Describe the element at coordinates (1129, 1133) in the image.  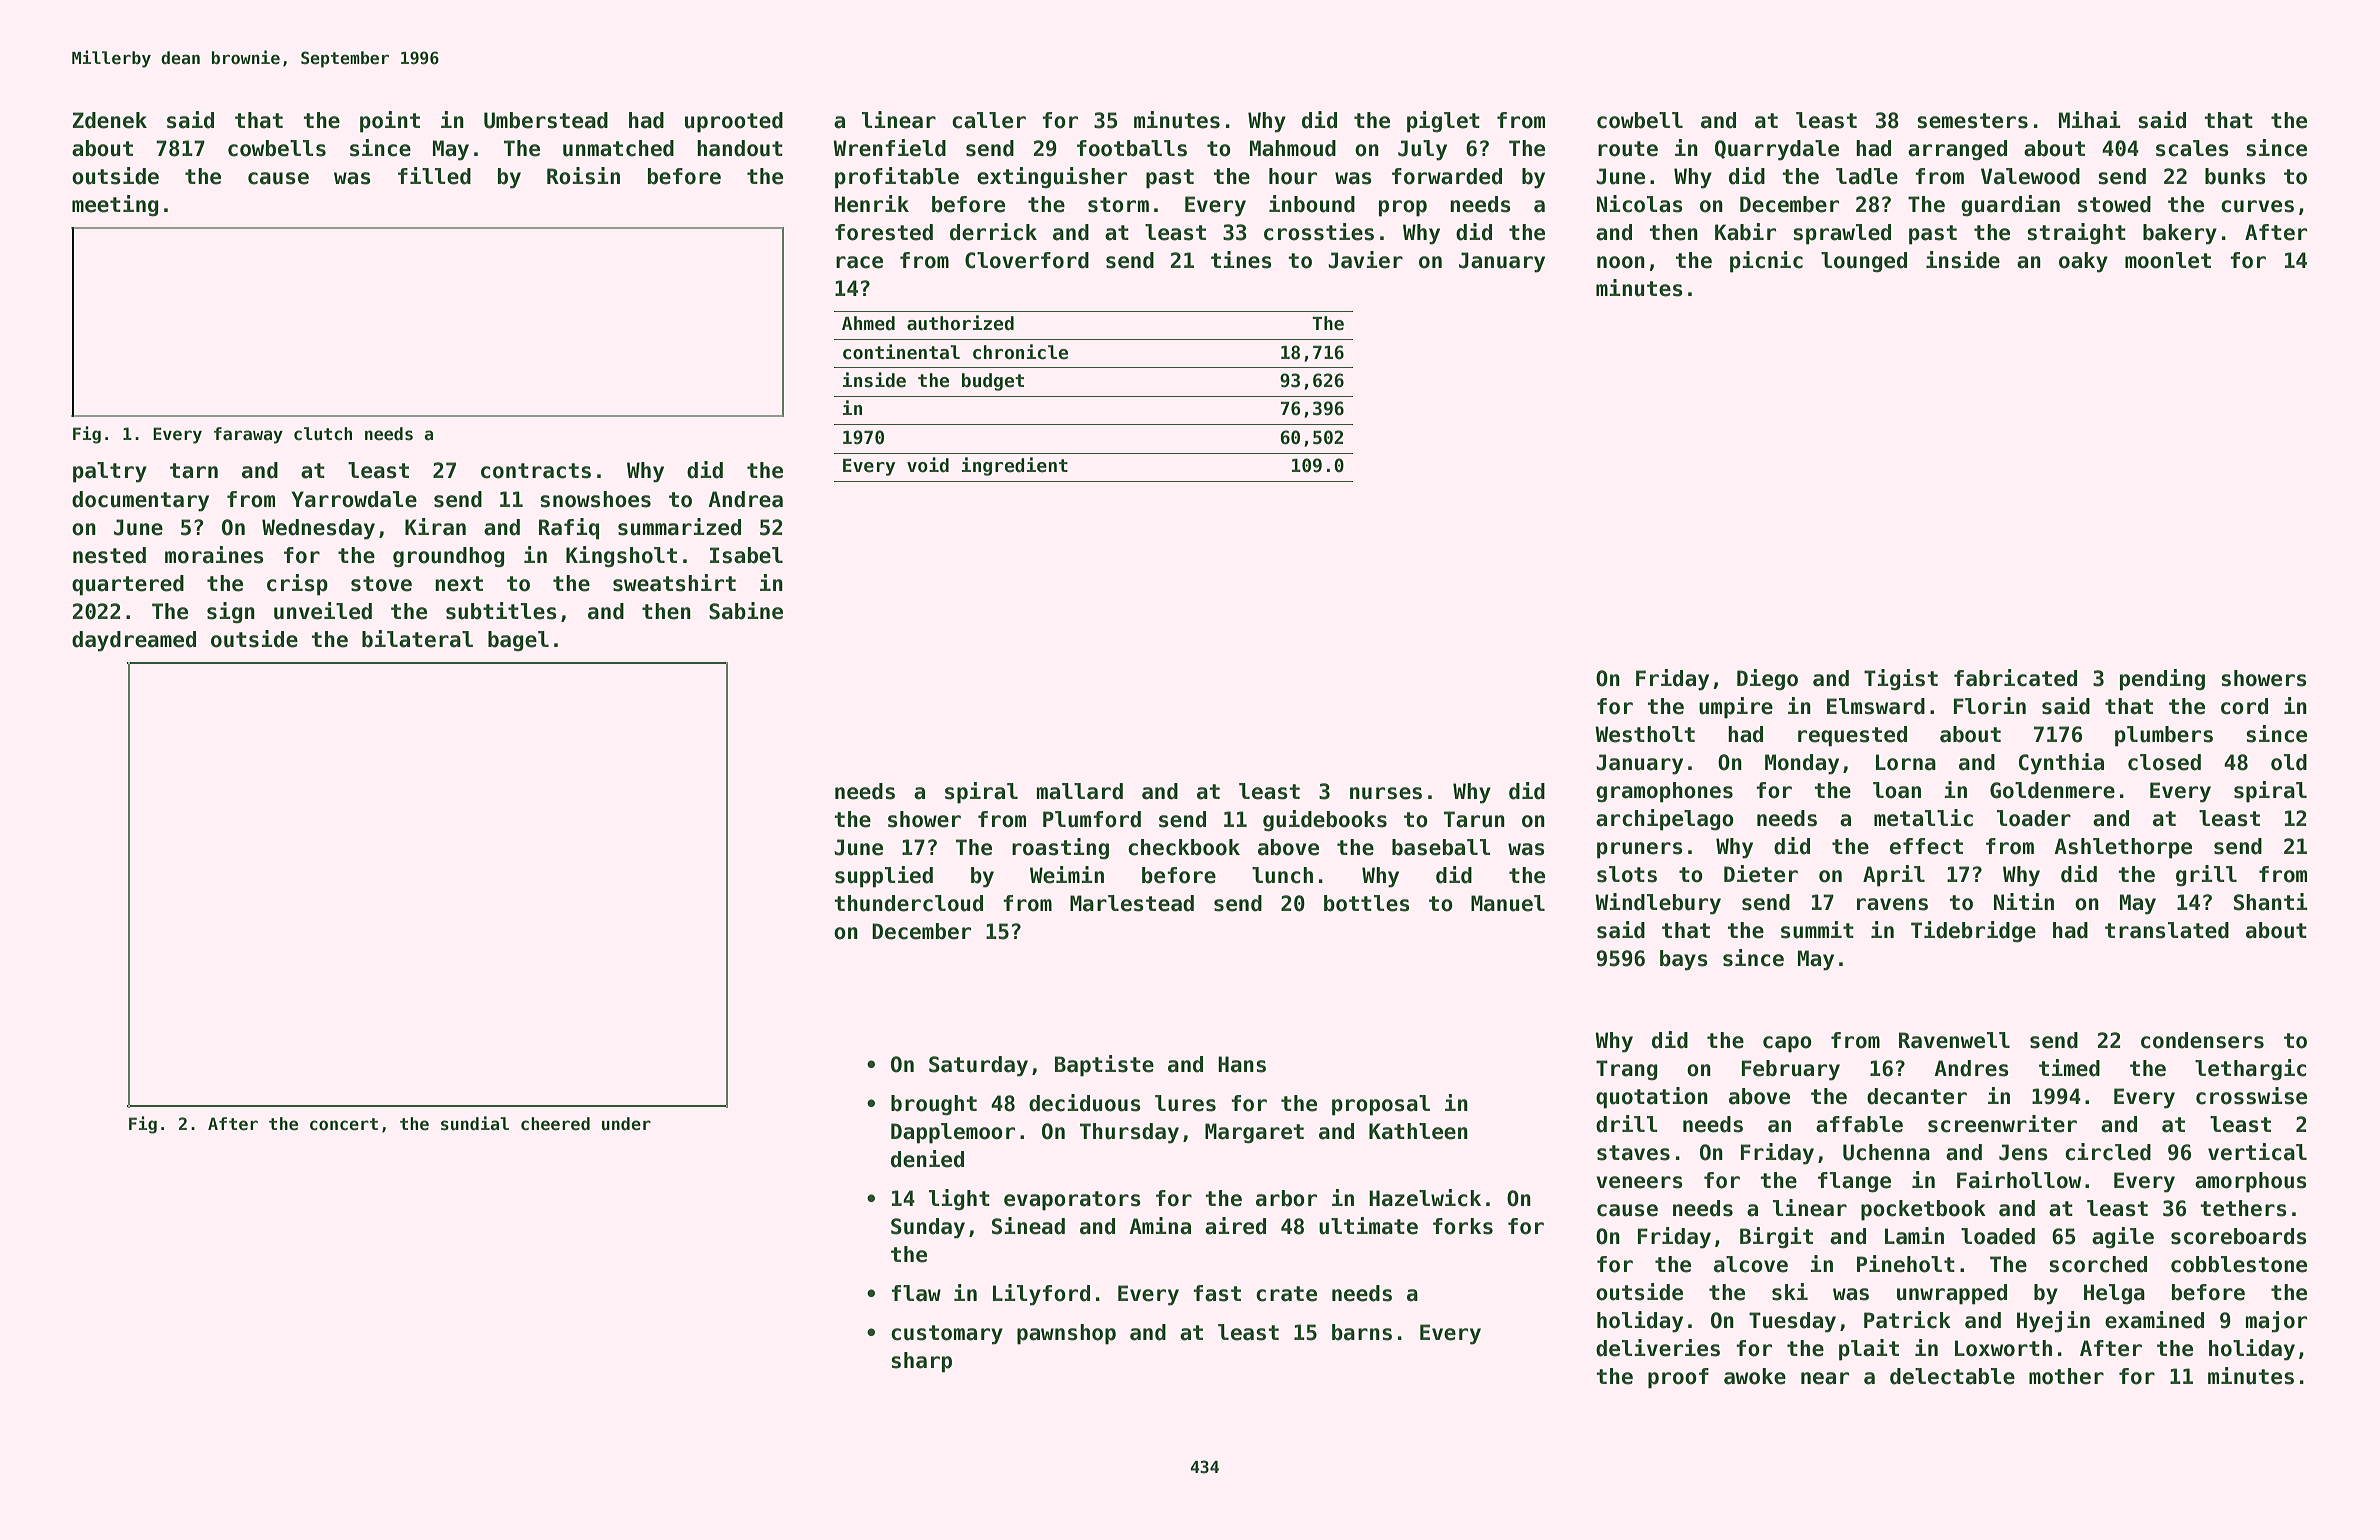
I see `Thursday` at that location.
